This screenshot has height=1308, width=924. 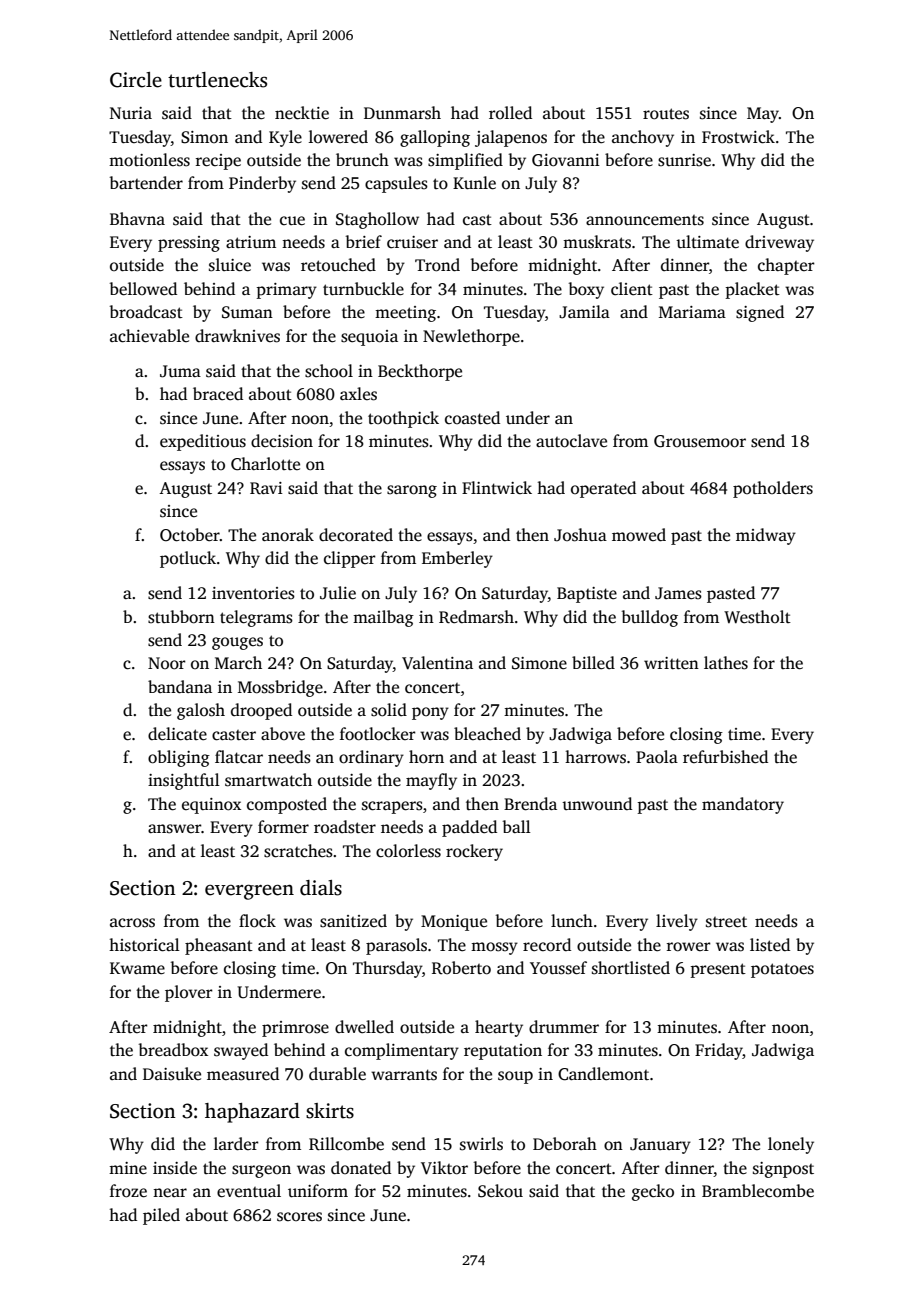 I want to click on near, so click(x=170, y=1193).
